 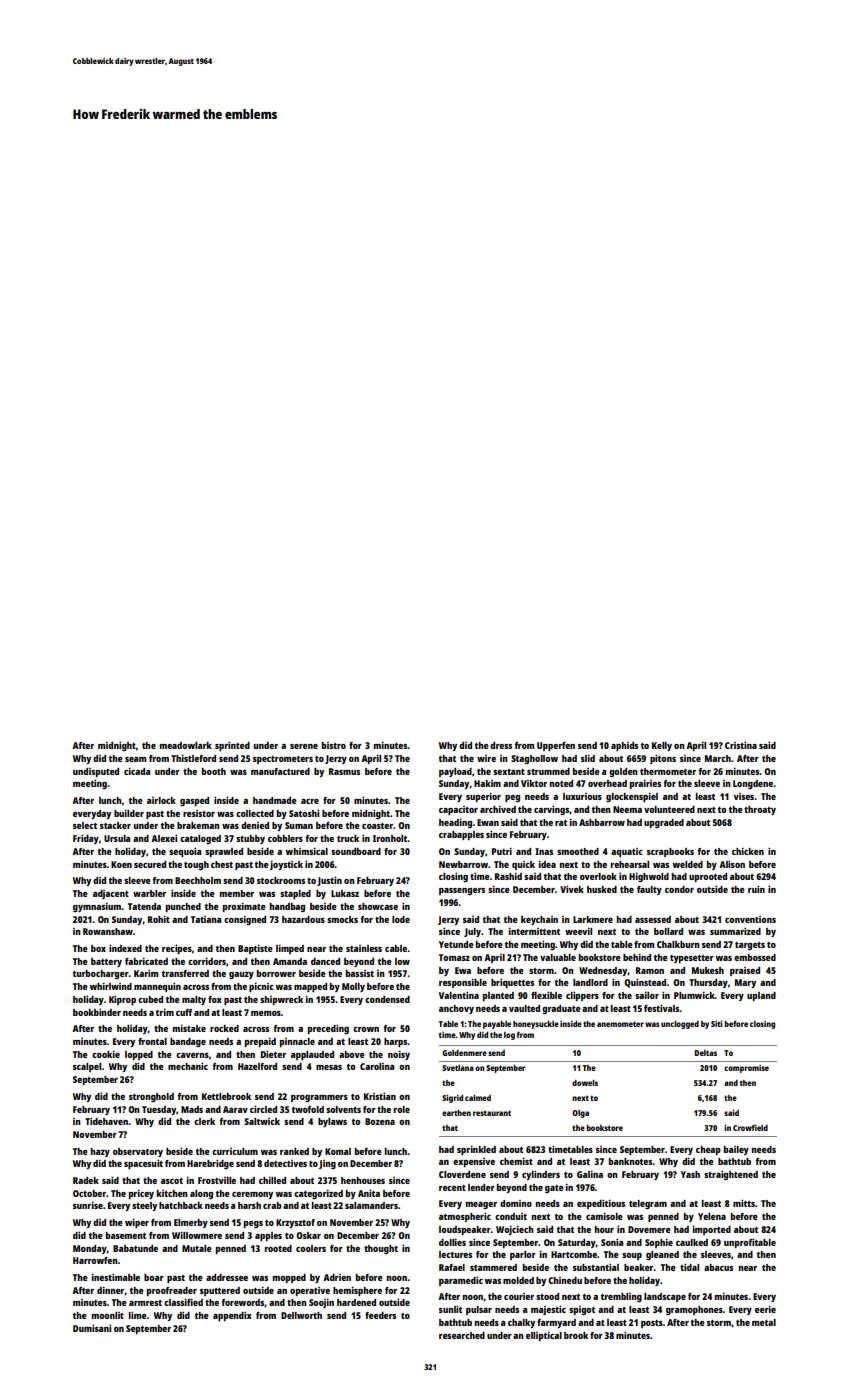 I want to click on tough, so click(x=196, y=865).
